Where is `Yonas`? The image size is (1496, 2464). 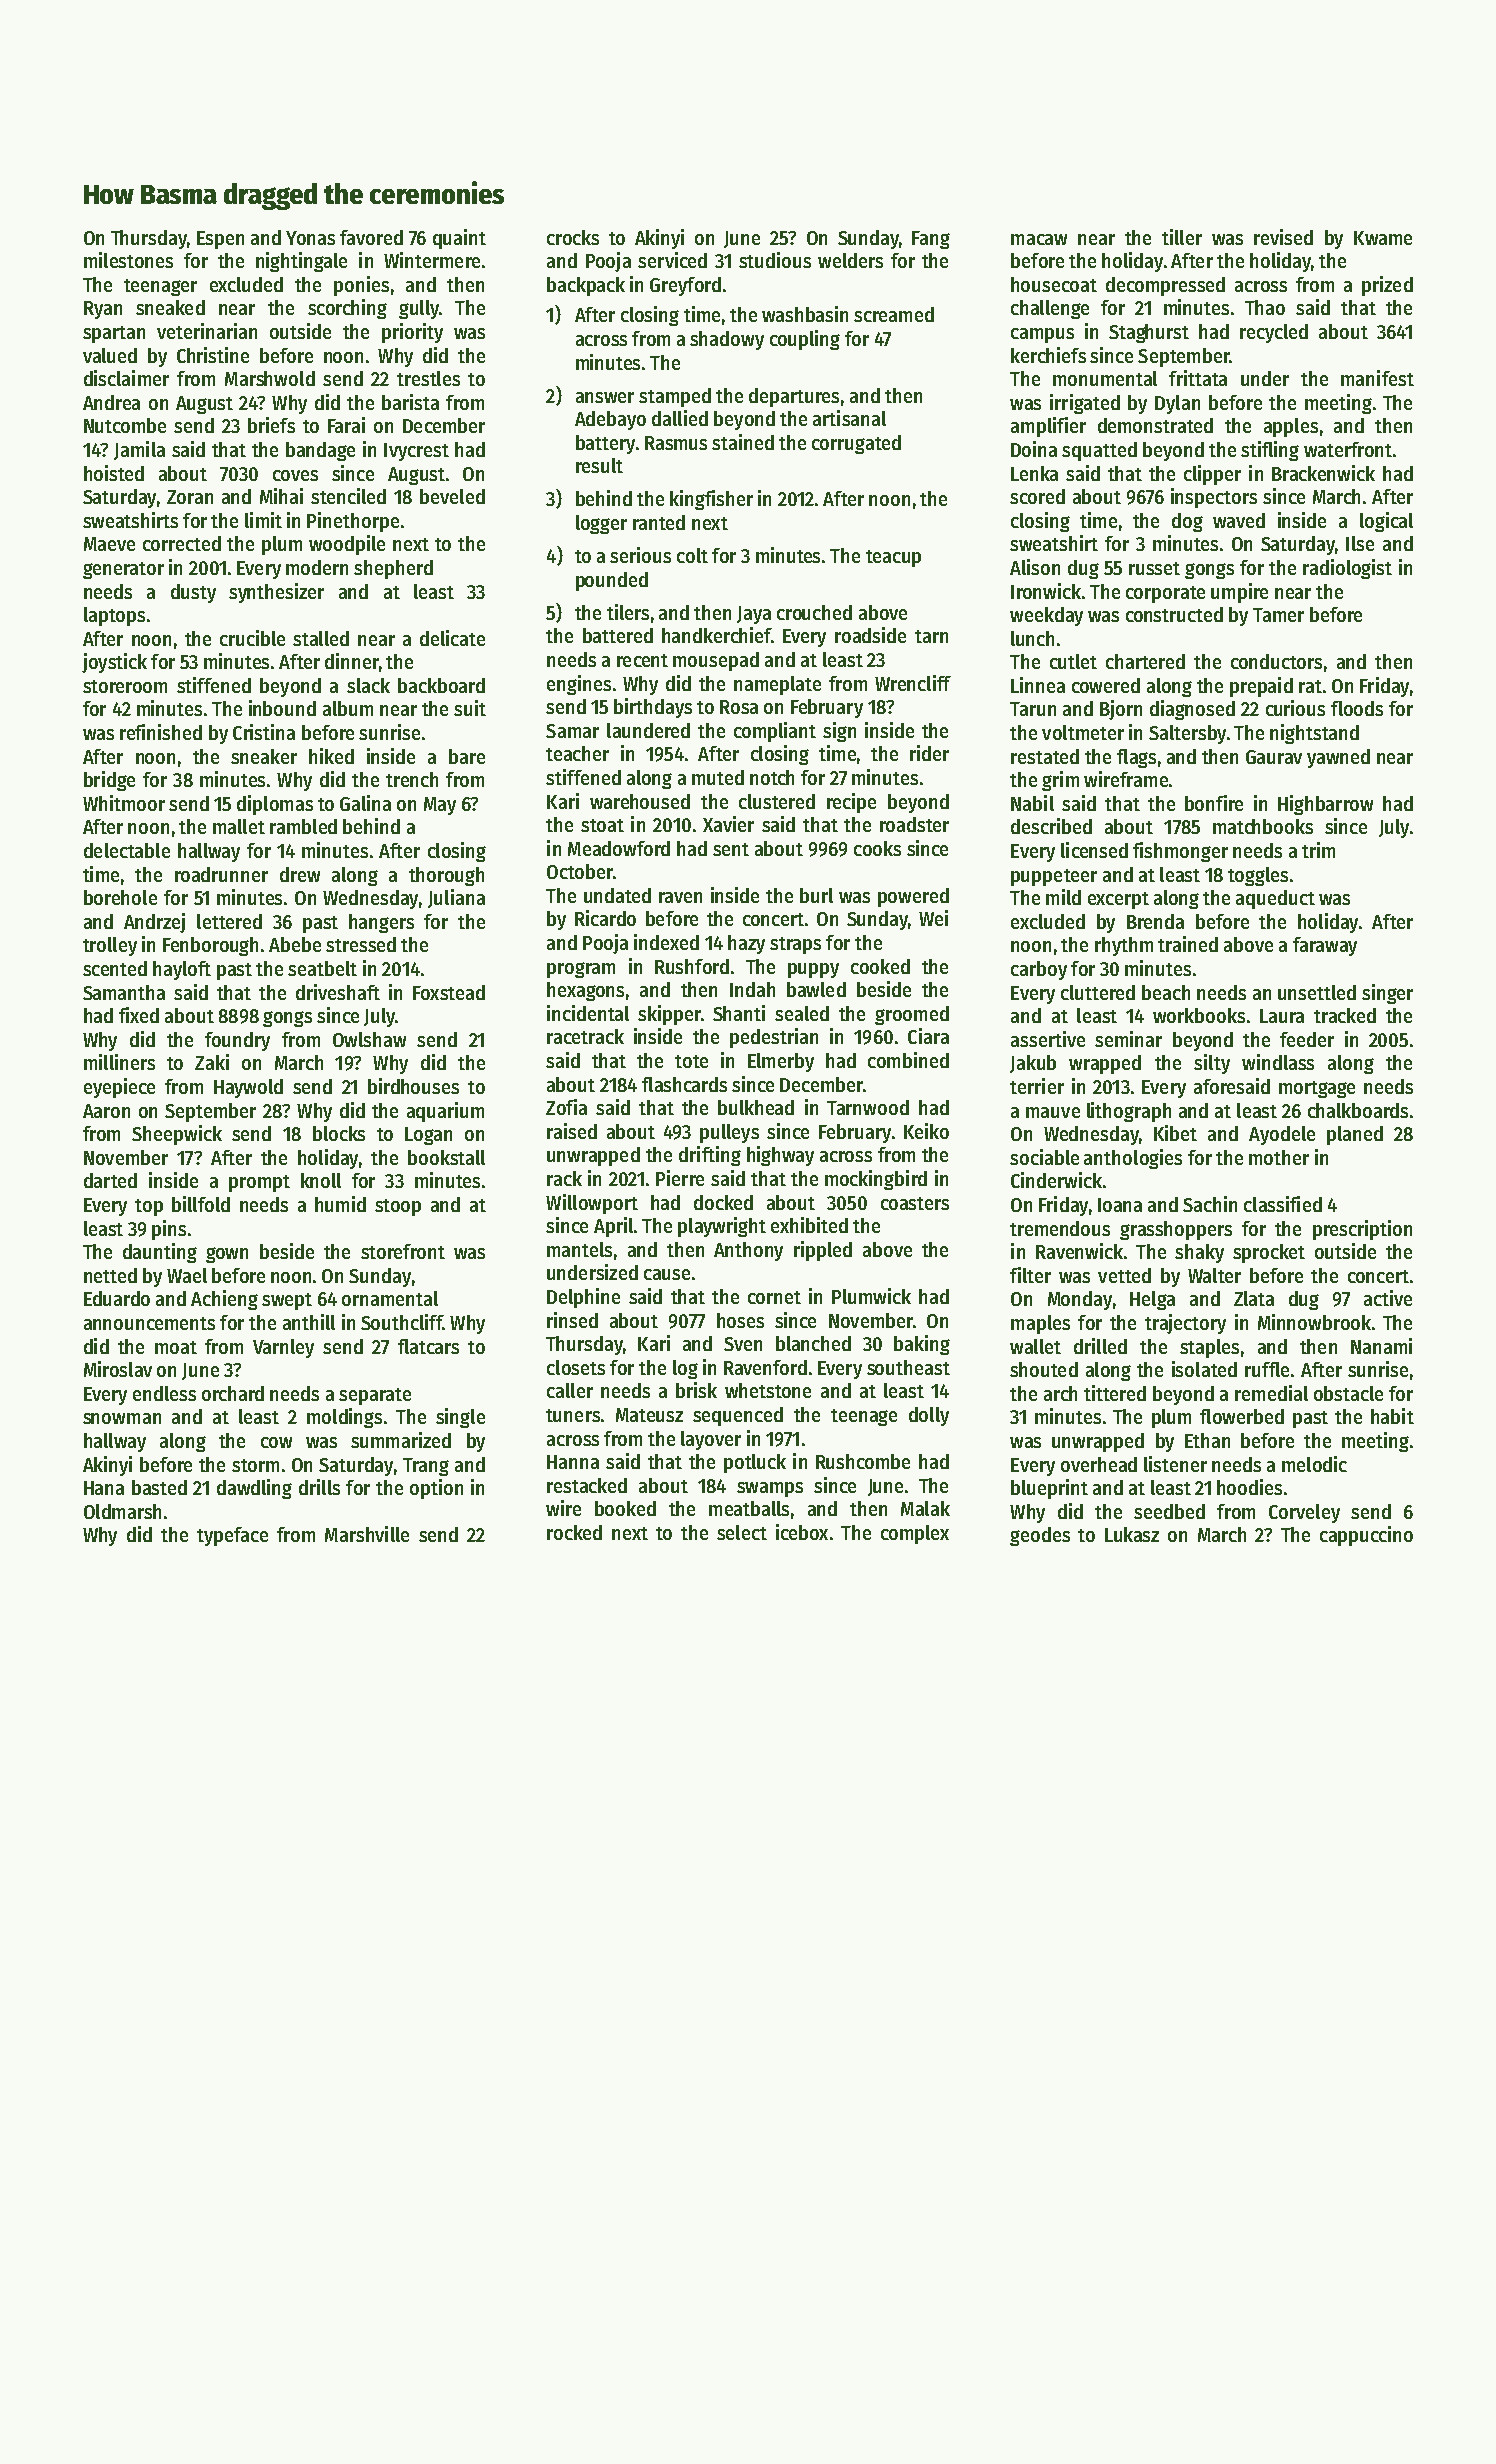 Yonas is located at coordinates (310, 238).
